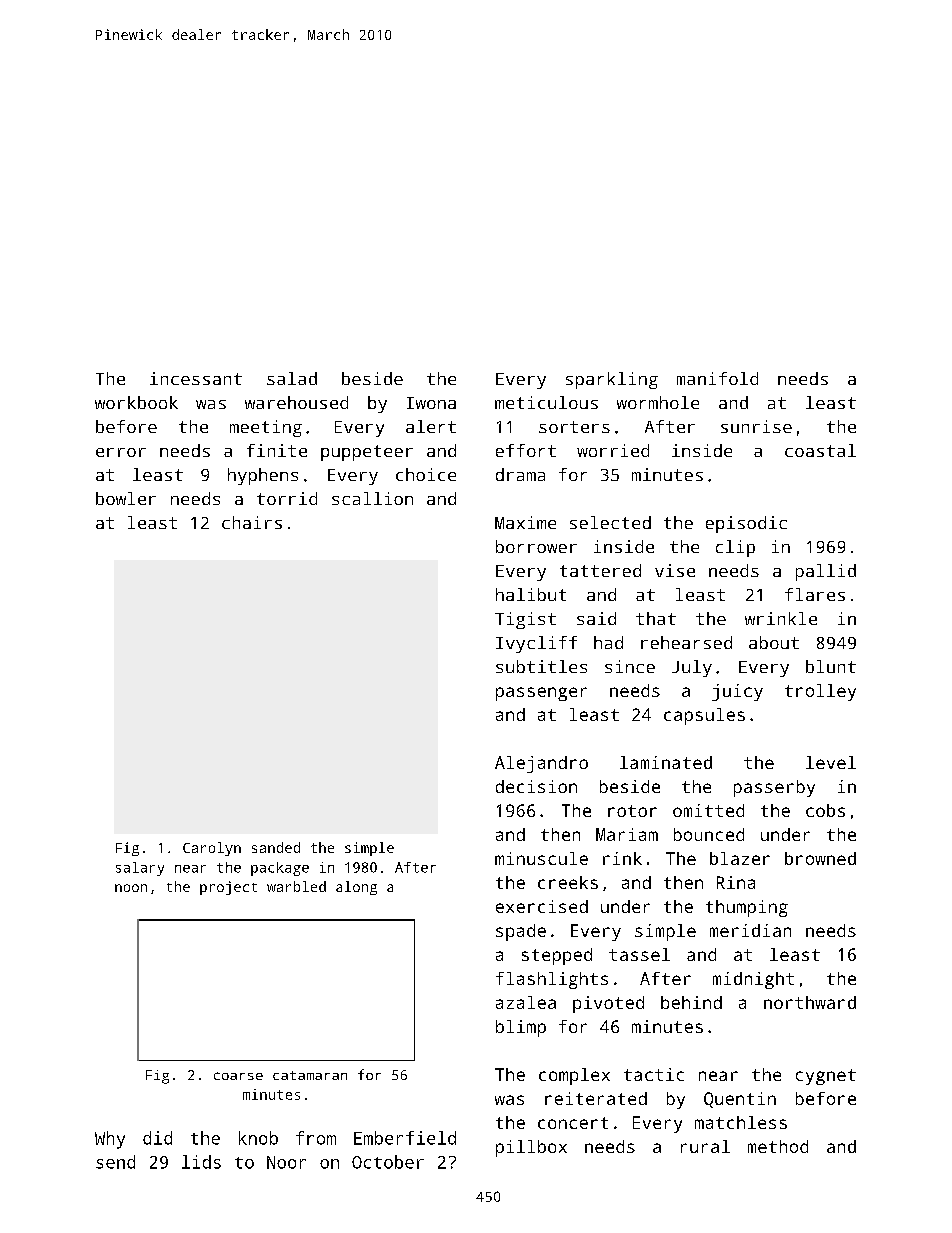  Describe the element at coordinates (238, 1076) in the image. I see `coarse` at that location.
